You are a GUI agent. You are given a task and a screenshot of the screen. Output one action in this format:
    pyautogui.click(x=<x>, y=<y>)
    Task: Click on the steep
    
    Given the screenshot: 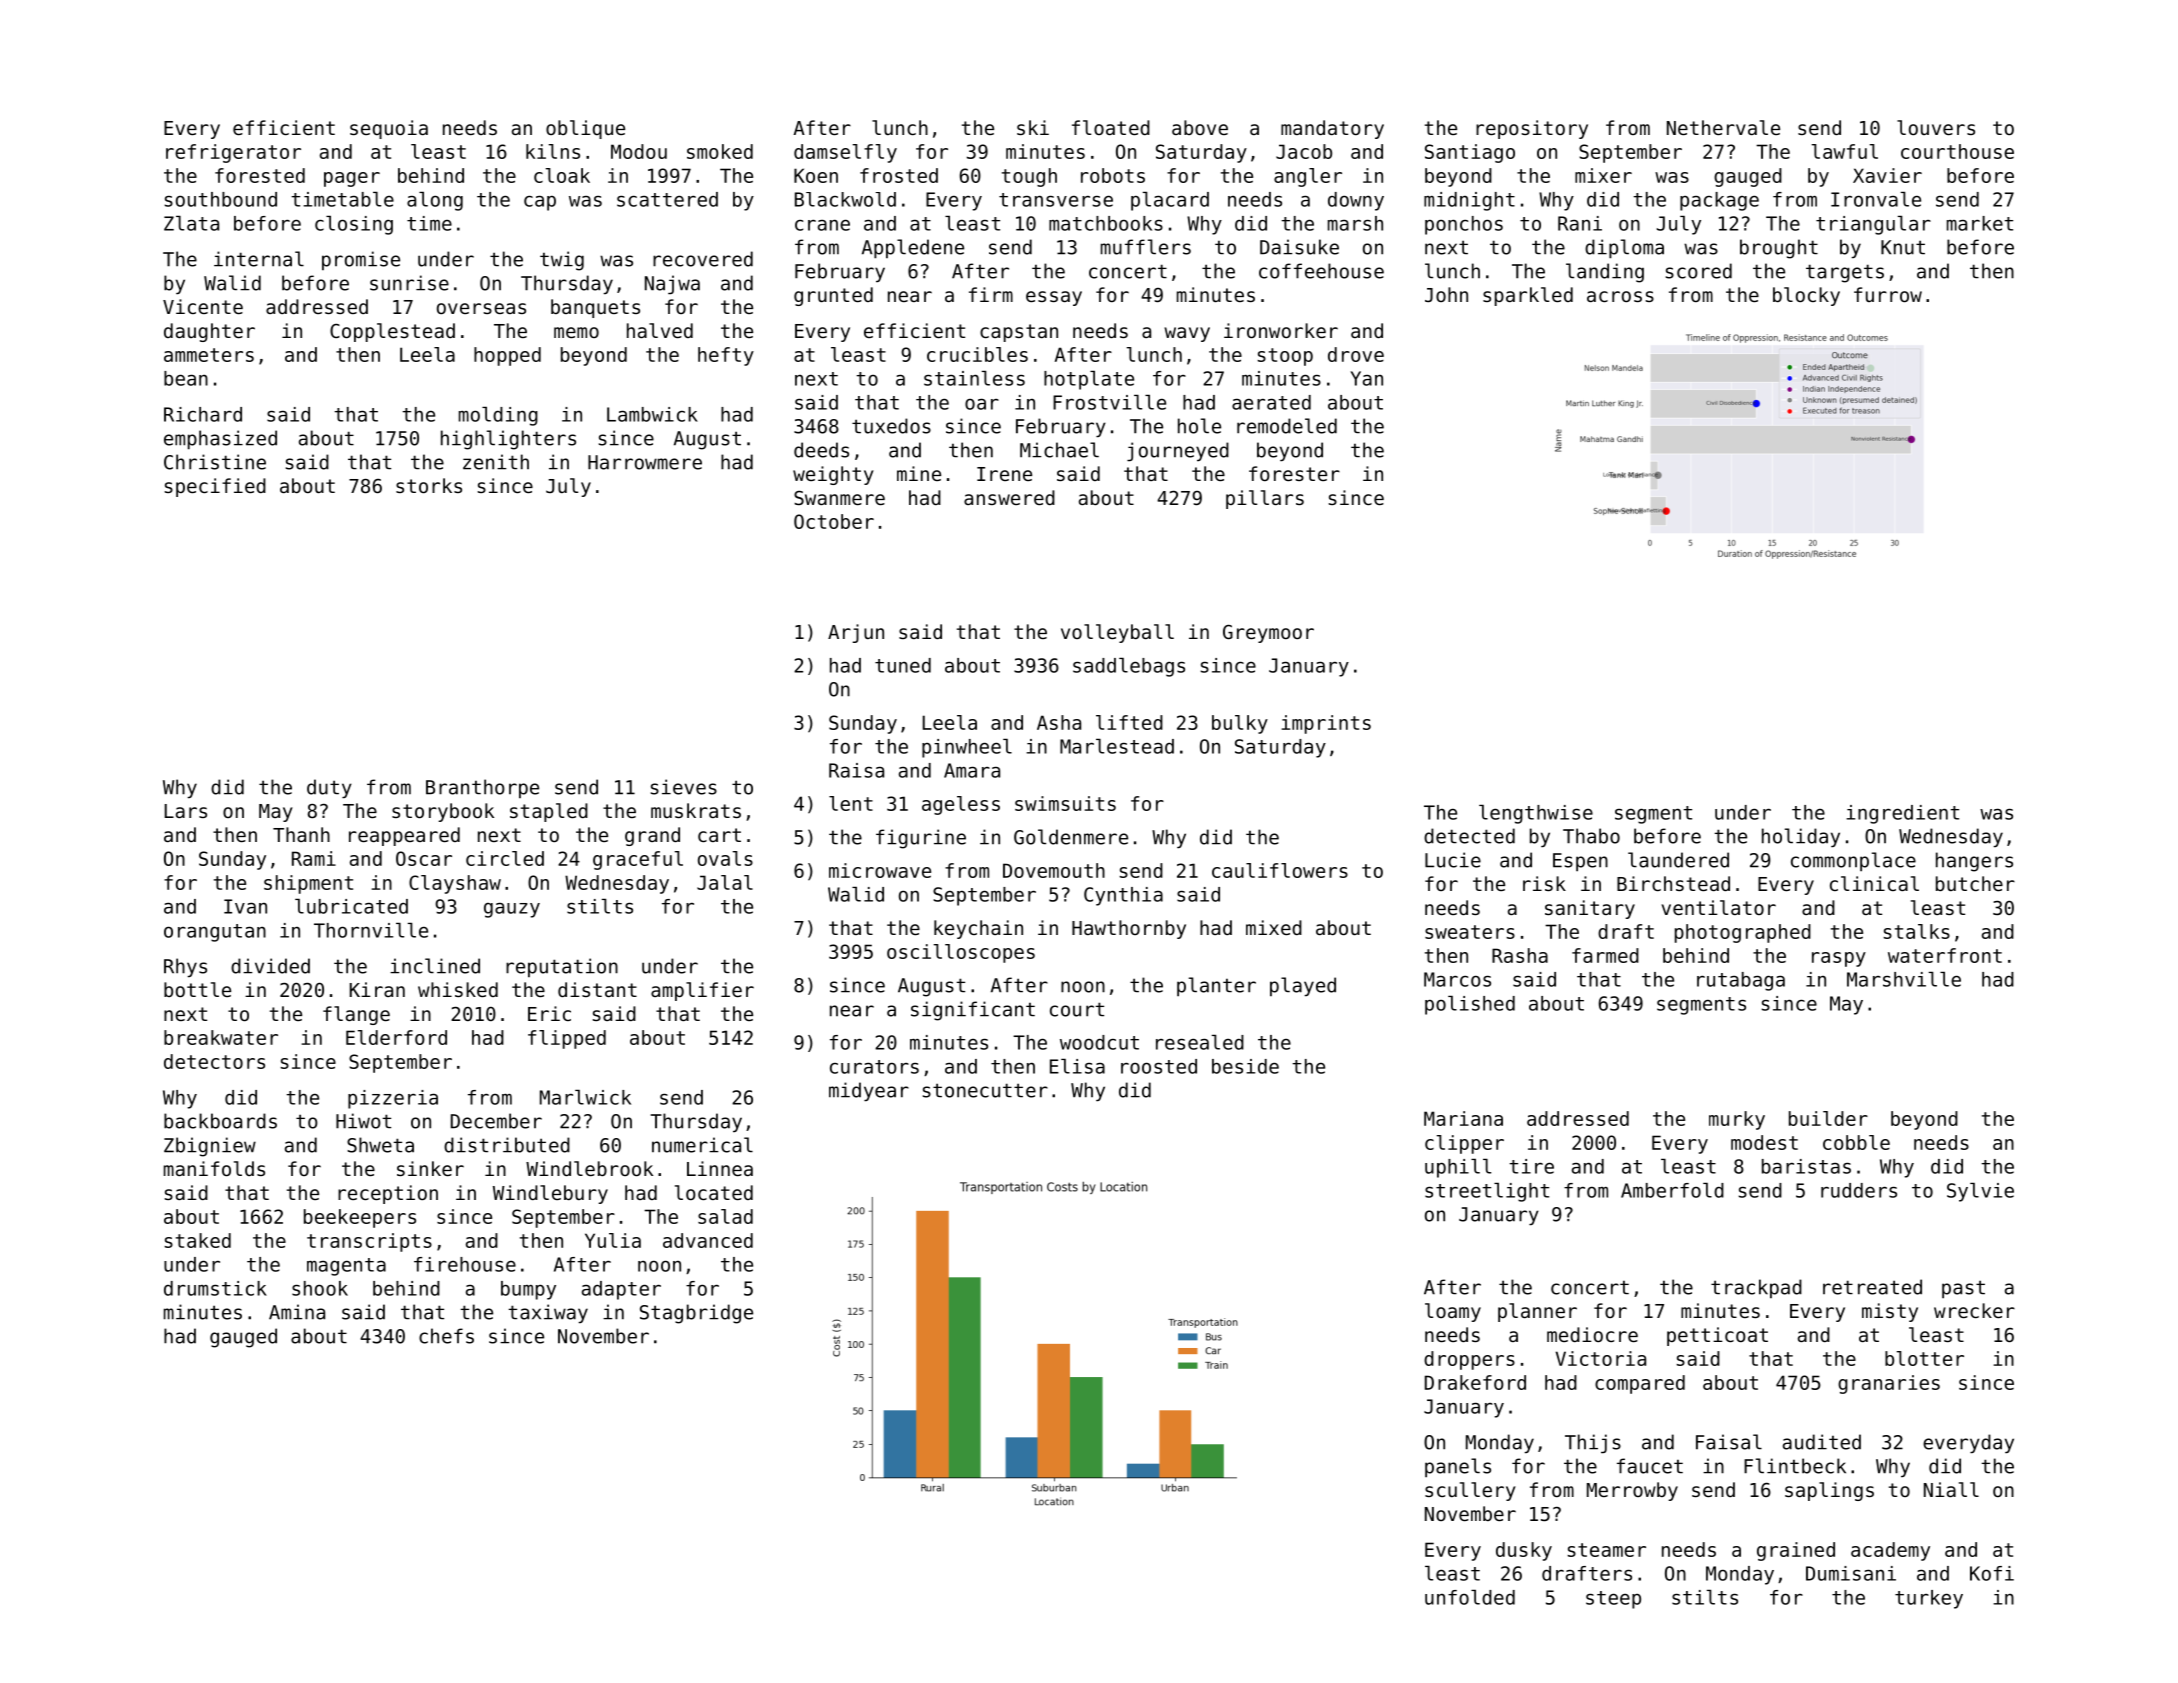 What is the action you would take?
    pyautogui.click(x=1613, y=1600)
